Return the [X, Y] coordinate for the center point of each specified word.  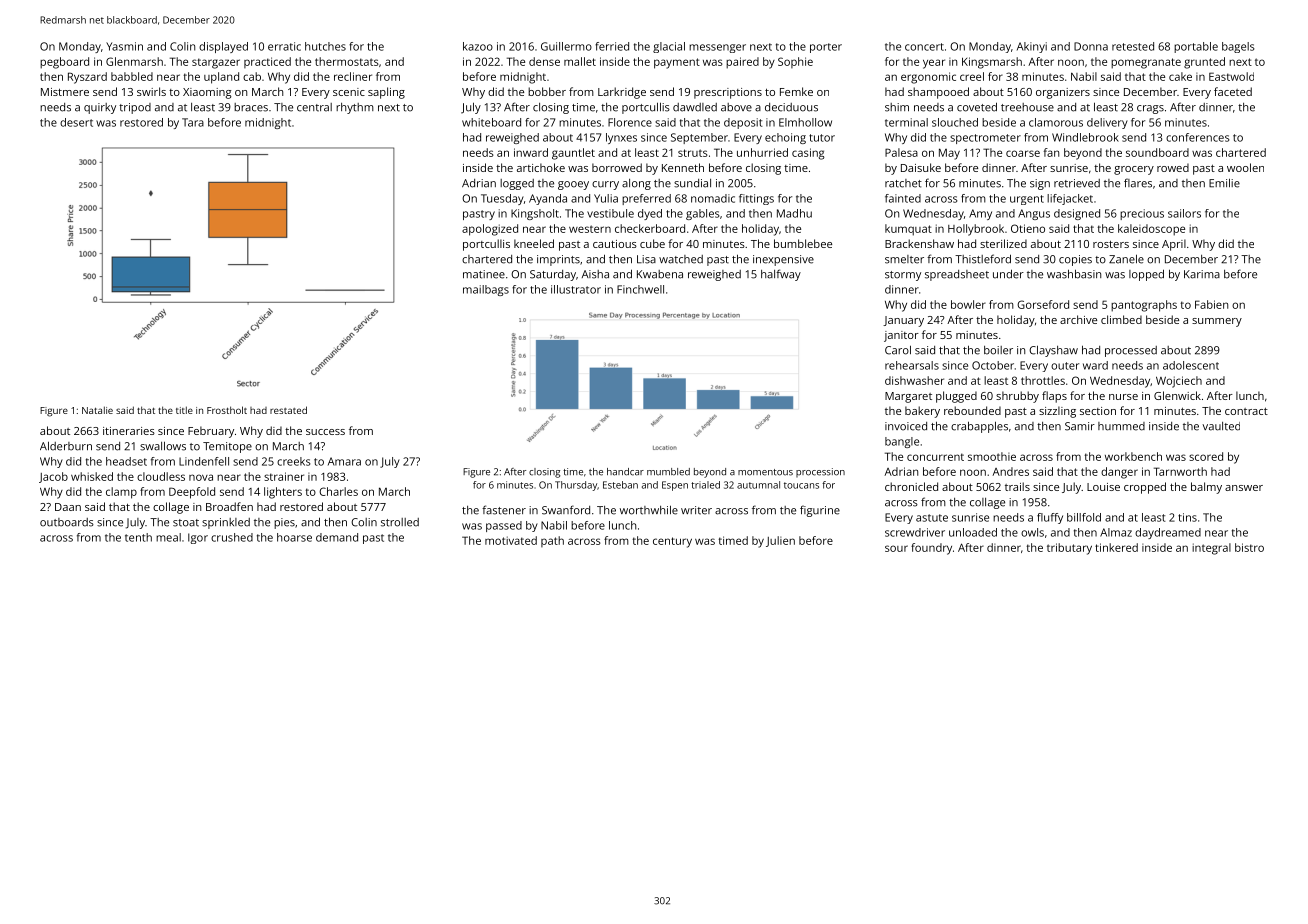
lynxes [621, 138]
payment [677, 63]
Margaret [908, 397]
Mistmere [65, 92]
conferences [1198, 137]
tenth [138, 537]
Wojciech [1179, 382]
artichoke [541, 167]
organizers [1063, 93]
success [325, 432]
